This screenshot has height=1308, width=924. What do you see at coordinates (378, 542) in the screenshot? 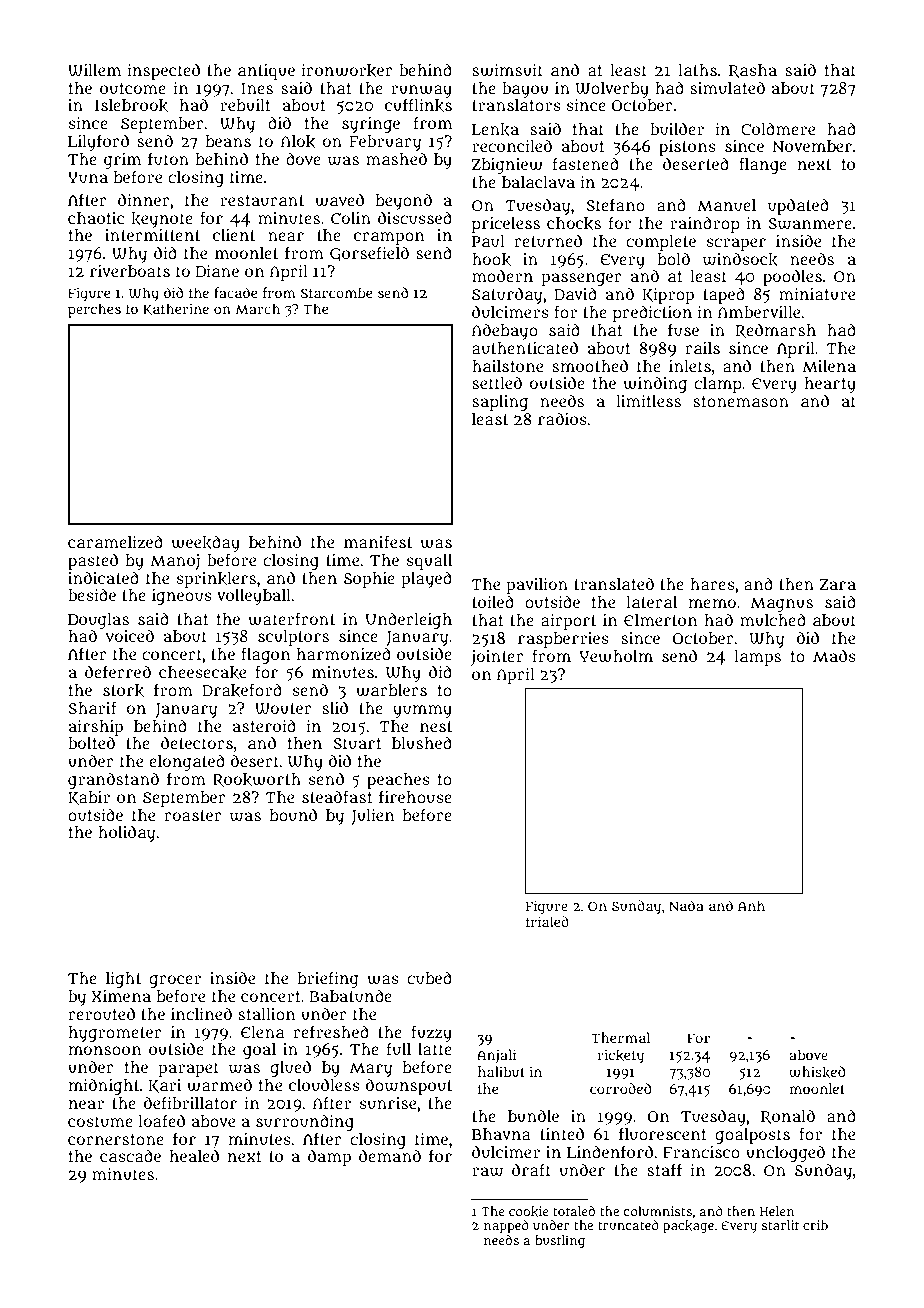
I see `manifest` at bounding box center [378, 542].
